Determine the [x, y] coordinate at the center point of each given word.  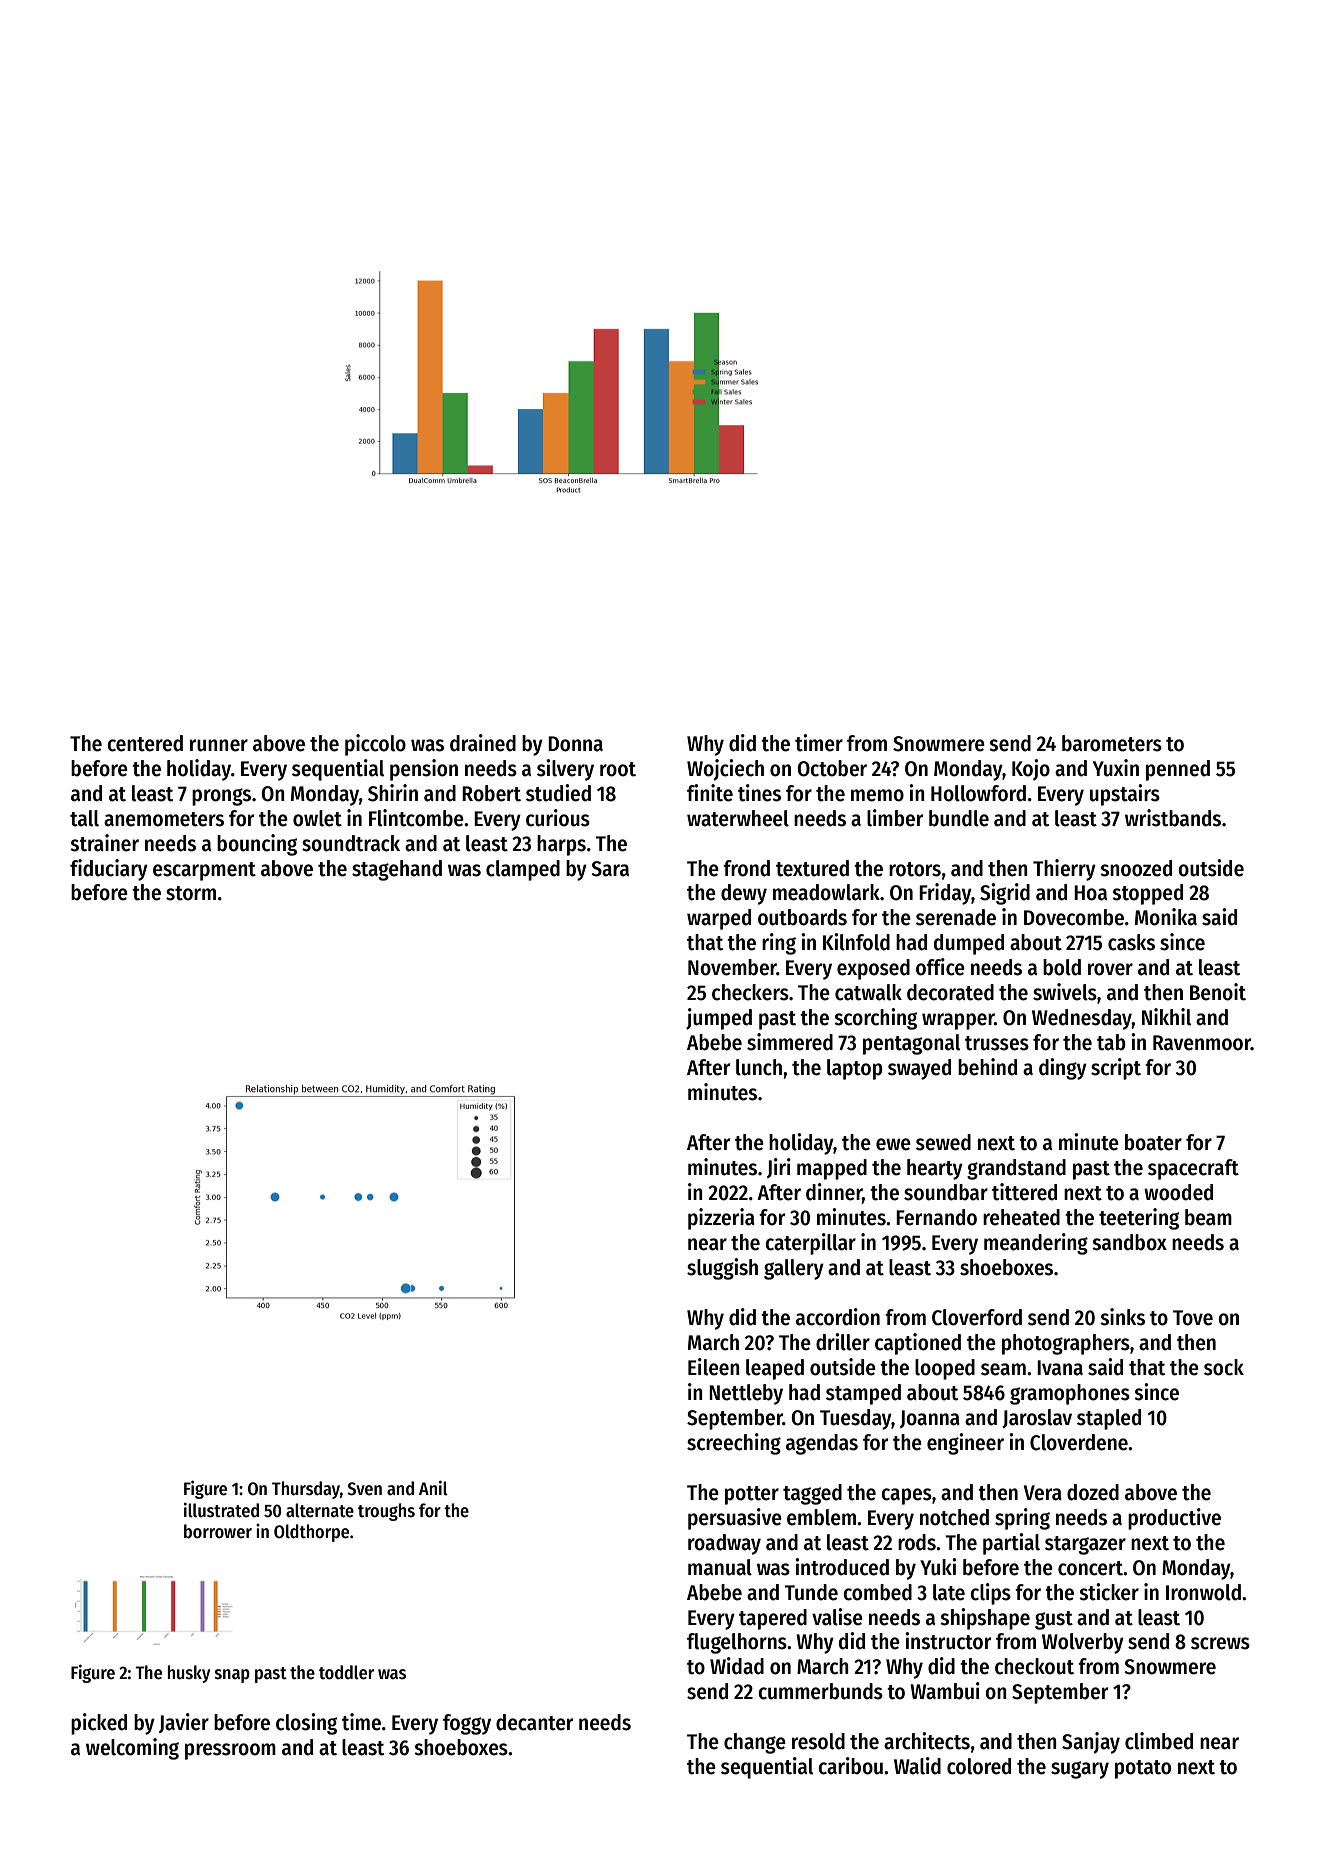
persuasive [735, 1519]
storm [191, 893]
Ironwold [1203, 1592]
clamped [523, 870]
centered [145, 743]
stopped [1147, 894]
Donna [575, 744]
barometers [1112, 743]
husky [189, 1674]
